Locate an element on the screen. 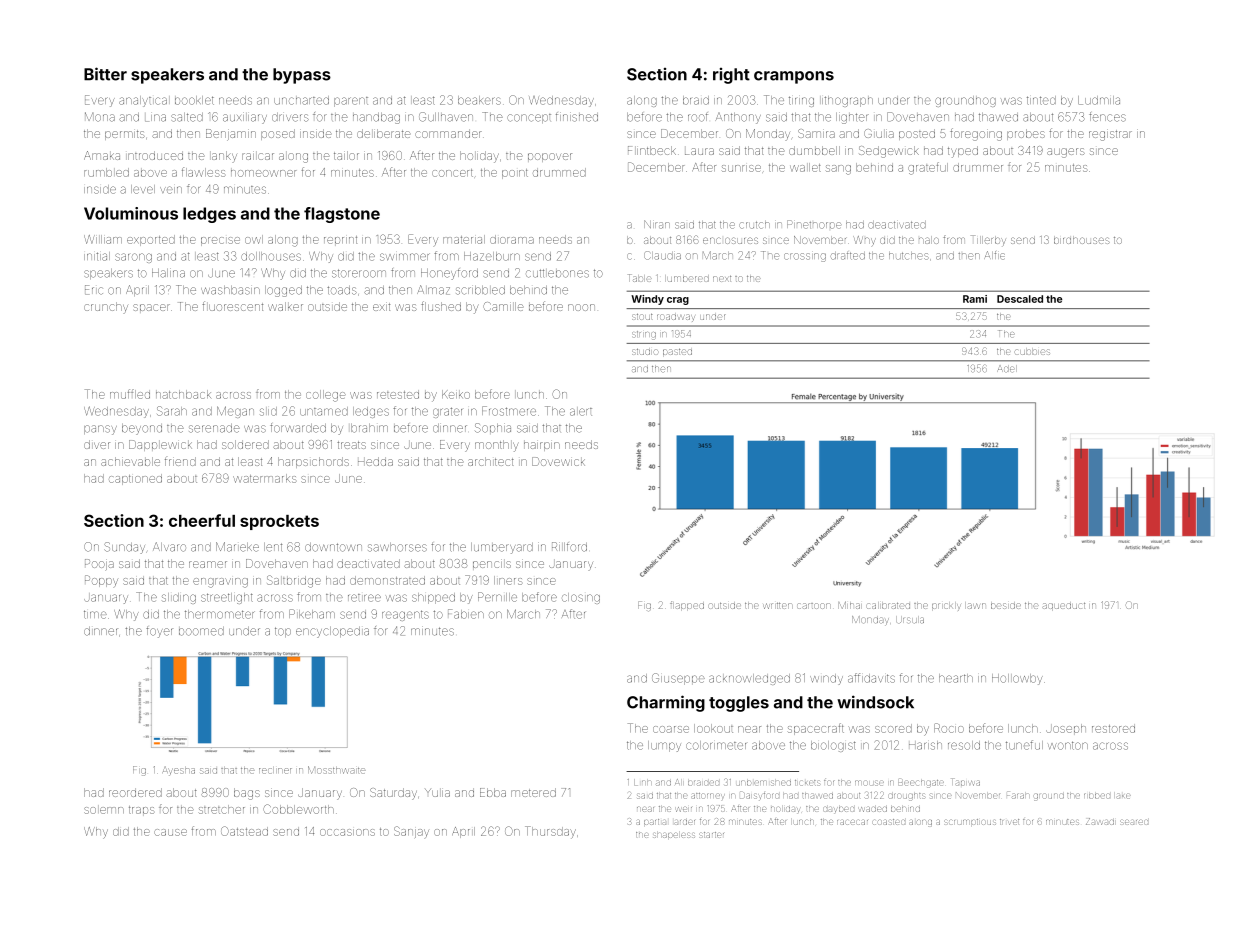 The height and width of the screenshot is (952, 1233). pasted is located at coordinates (677, 352).
